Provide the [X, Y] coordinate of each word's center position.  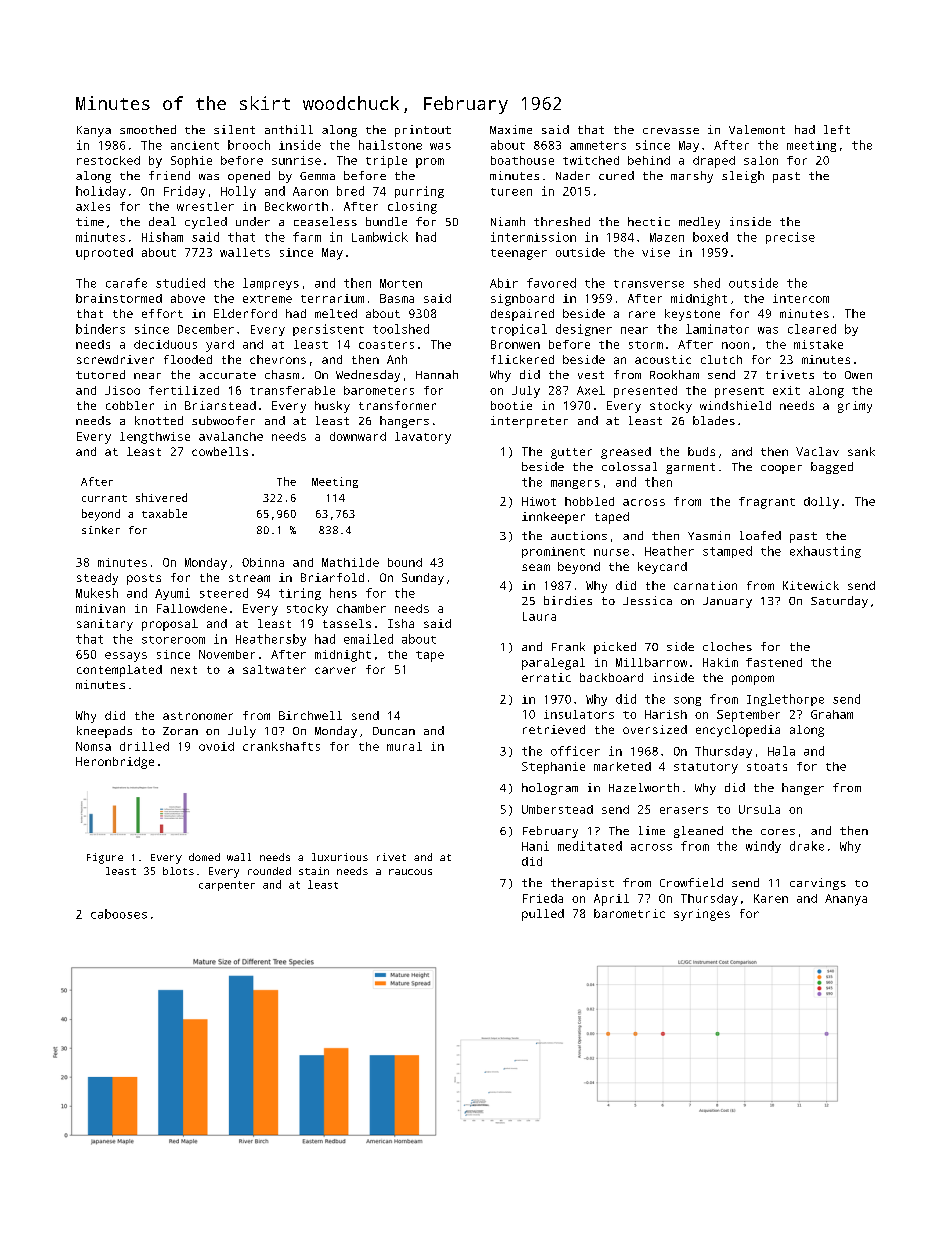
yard [220, 346]
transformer [397, 405]
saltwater [274, 669]
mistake [818, 344]
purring [419, 192]
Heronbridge [115, 763]
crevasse [671, 131]
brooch [249, 145]
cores [778, 832]
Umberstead [557, 809]
